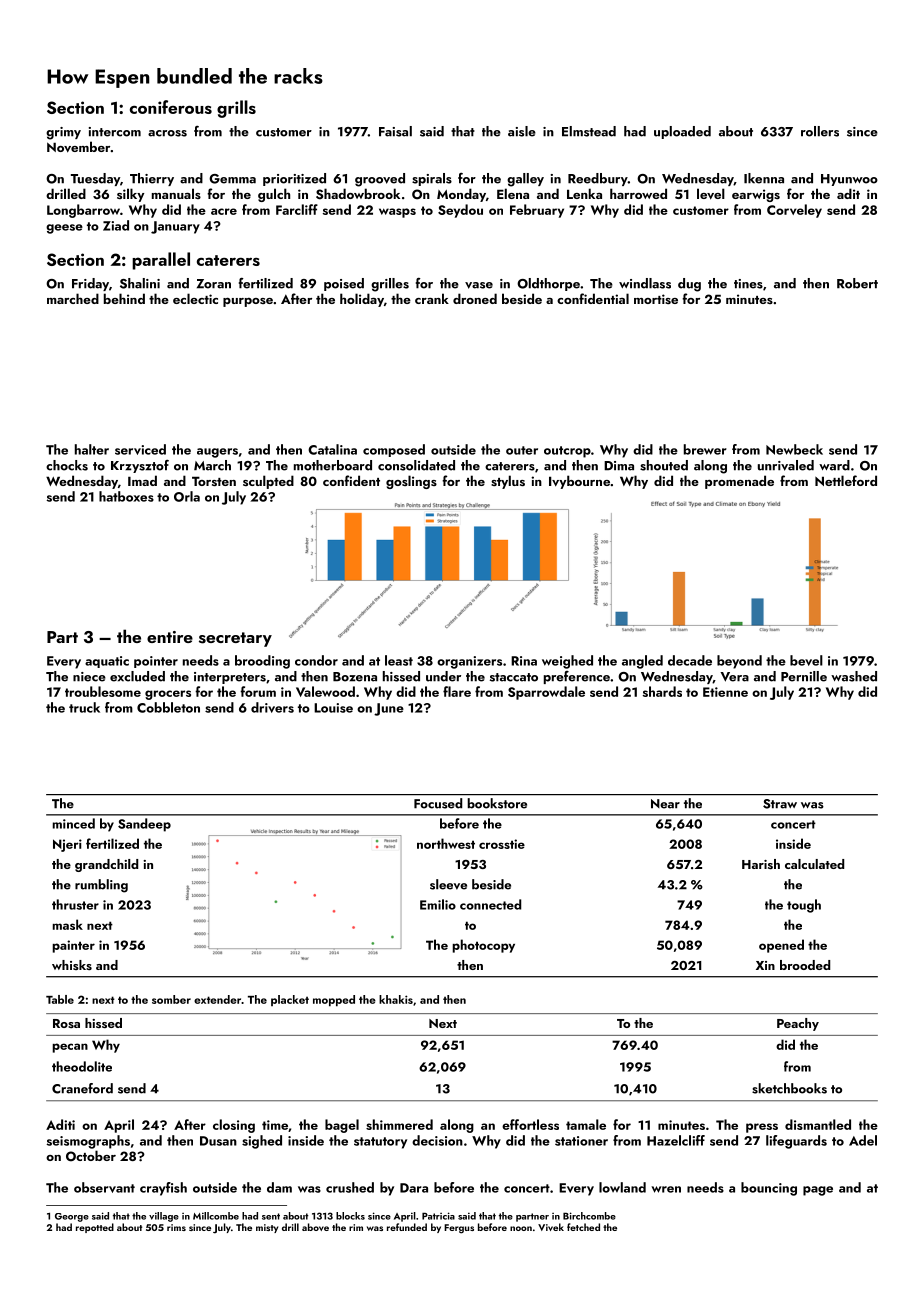 This screenshot has width=924, height=1308. Describe the element at coordinates (522, 131) in the screenshot. I see `aisle` at that location.
